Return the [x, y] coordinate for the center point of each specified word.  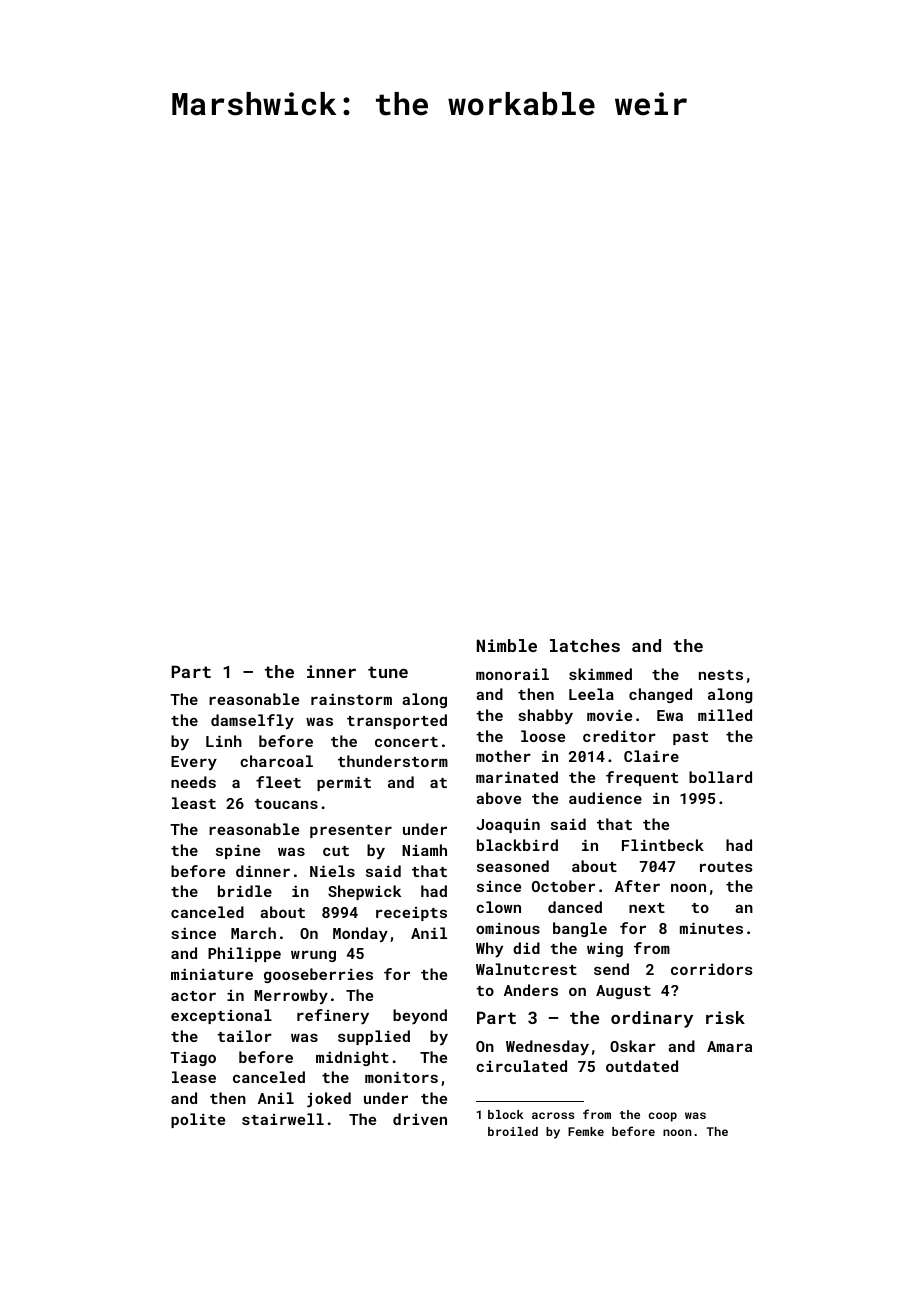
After [637, 886]
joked [329, 1100]
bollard [720, 777]
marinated [517, 777]
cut [336, 851]
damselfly [252, 722]
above [498, 798]
